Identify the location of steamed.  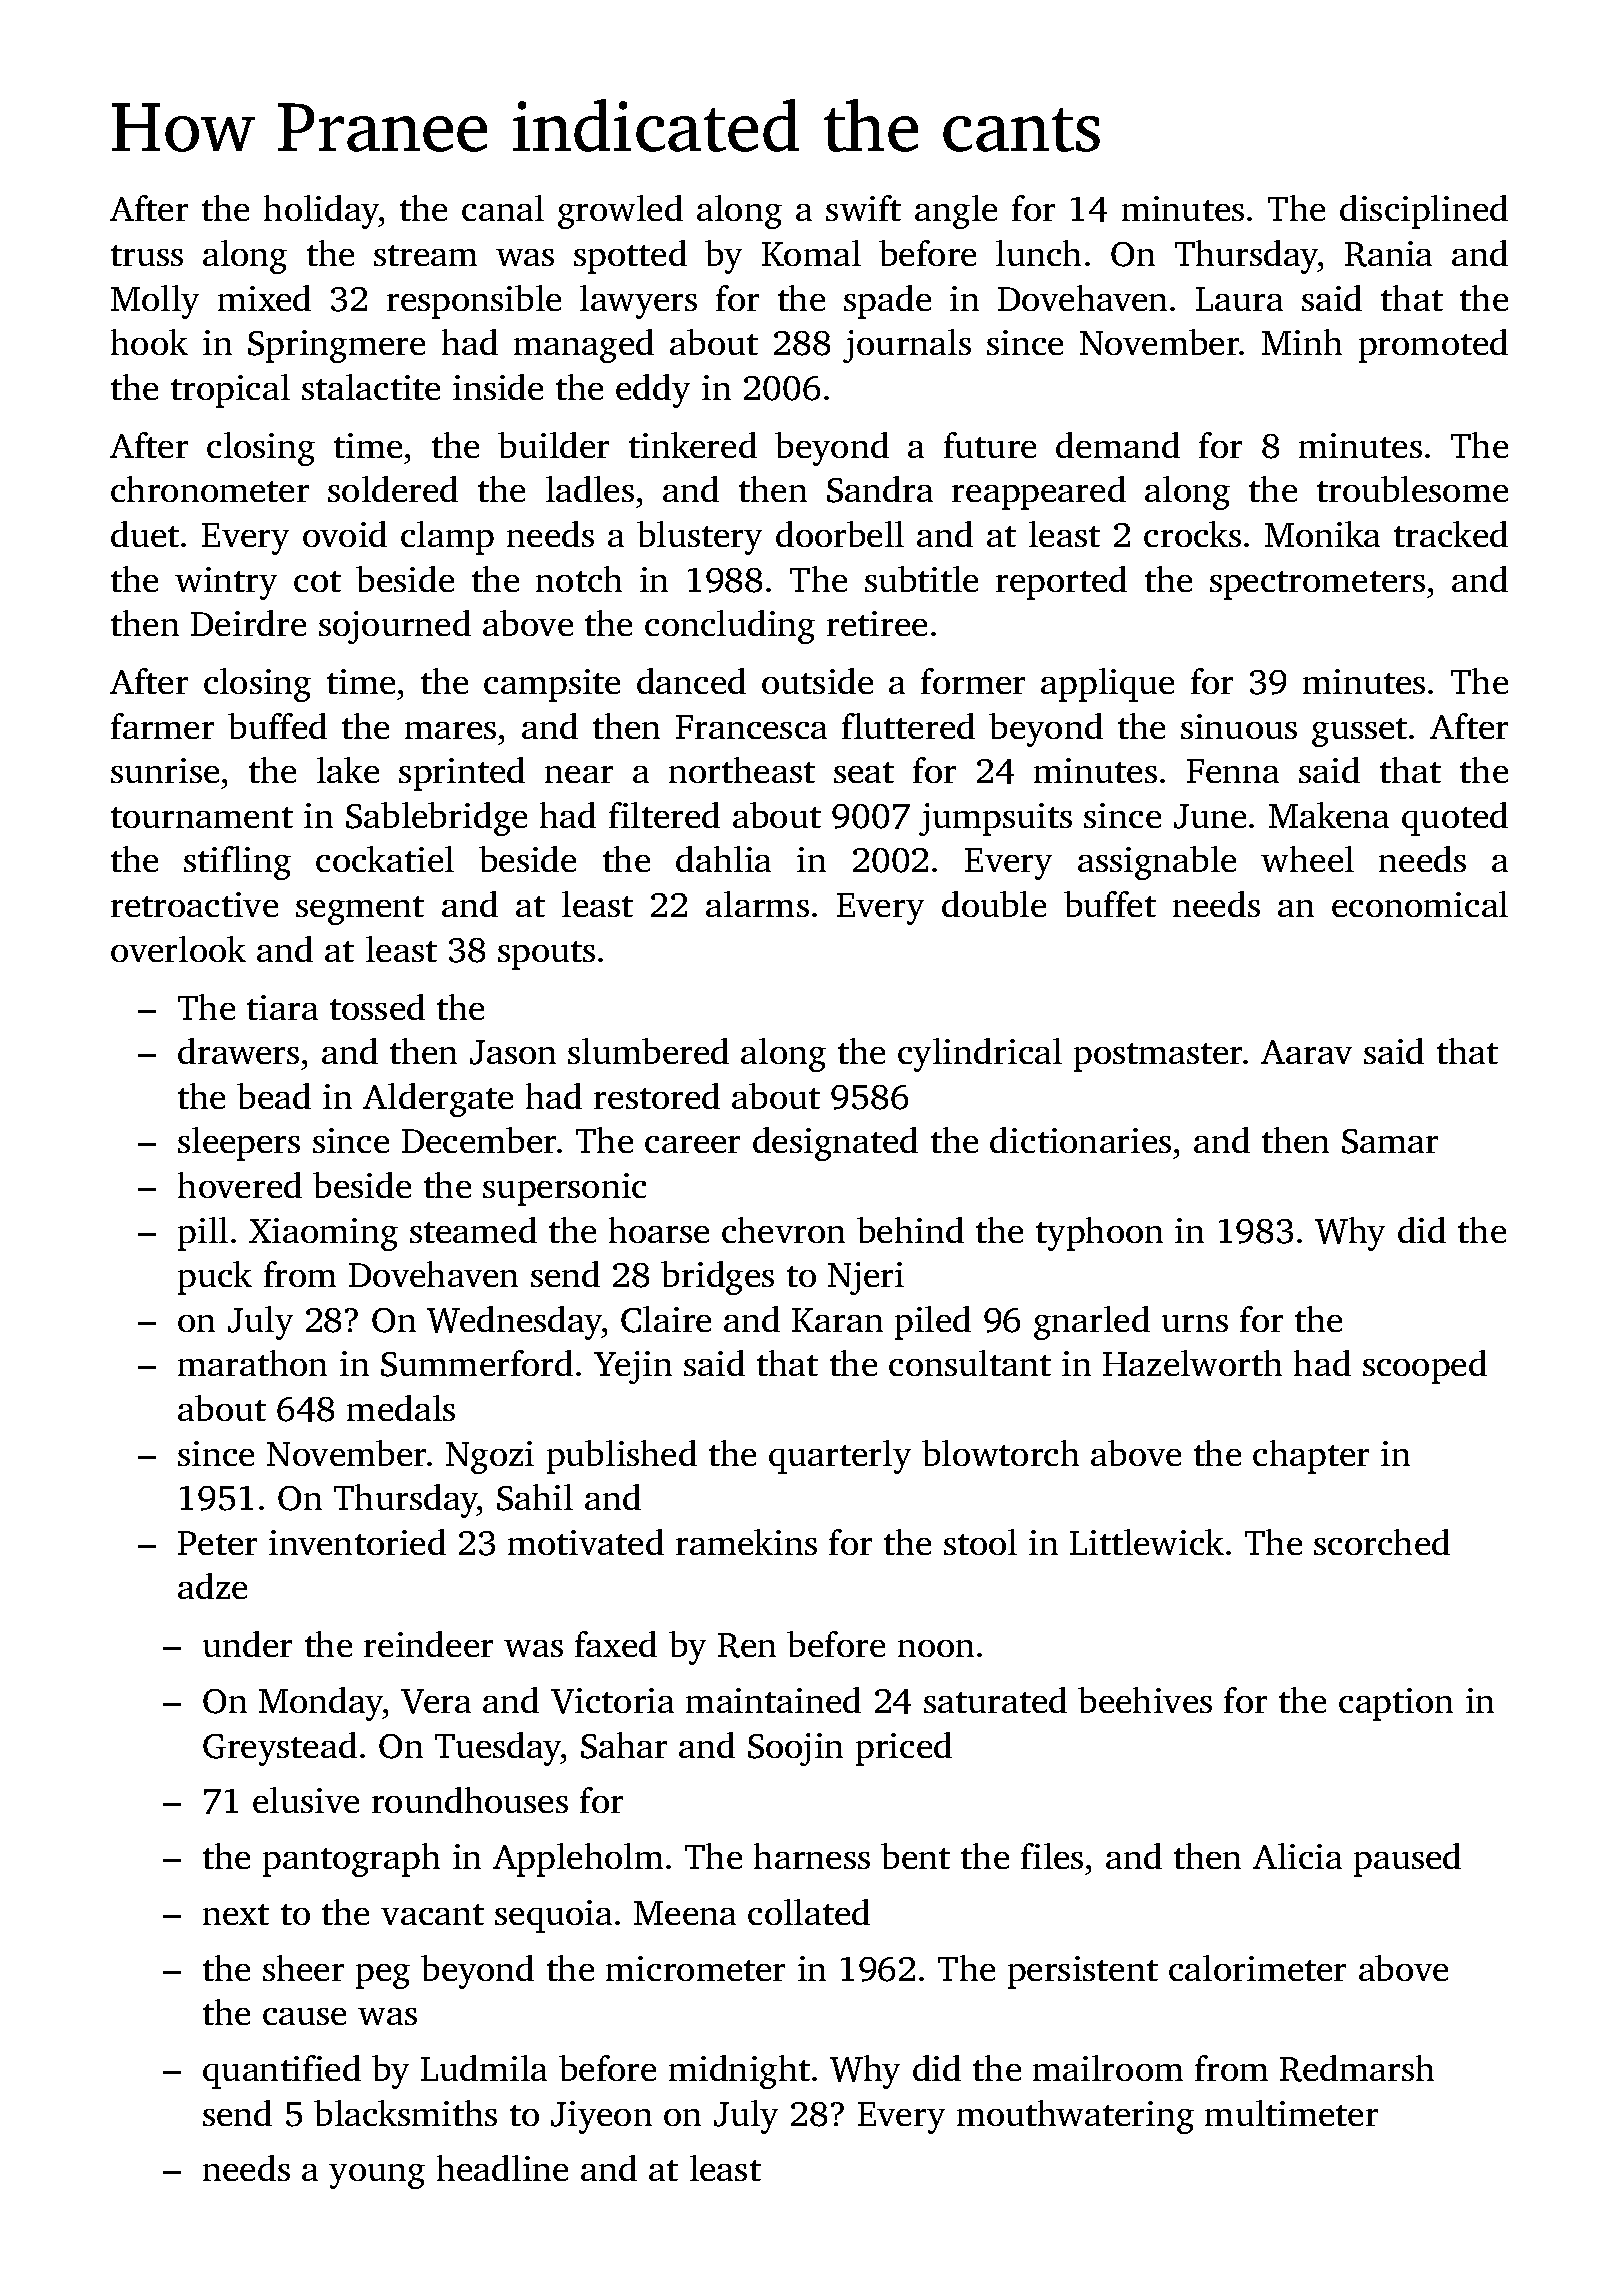
(473, 1230).
